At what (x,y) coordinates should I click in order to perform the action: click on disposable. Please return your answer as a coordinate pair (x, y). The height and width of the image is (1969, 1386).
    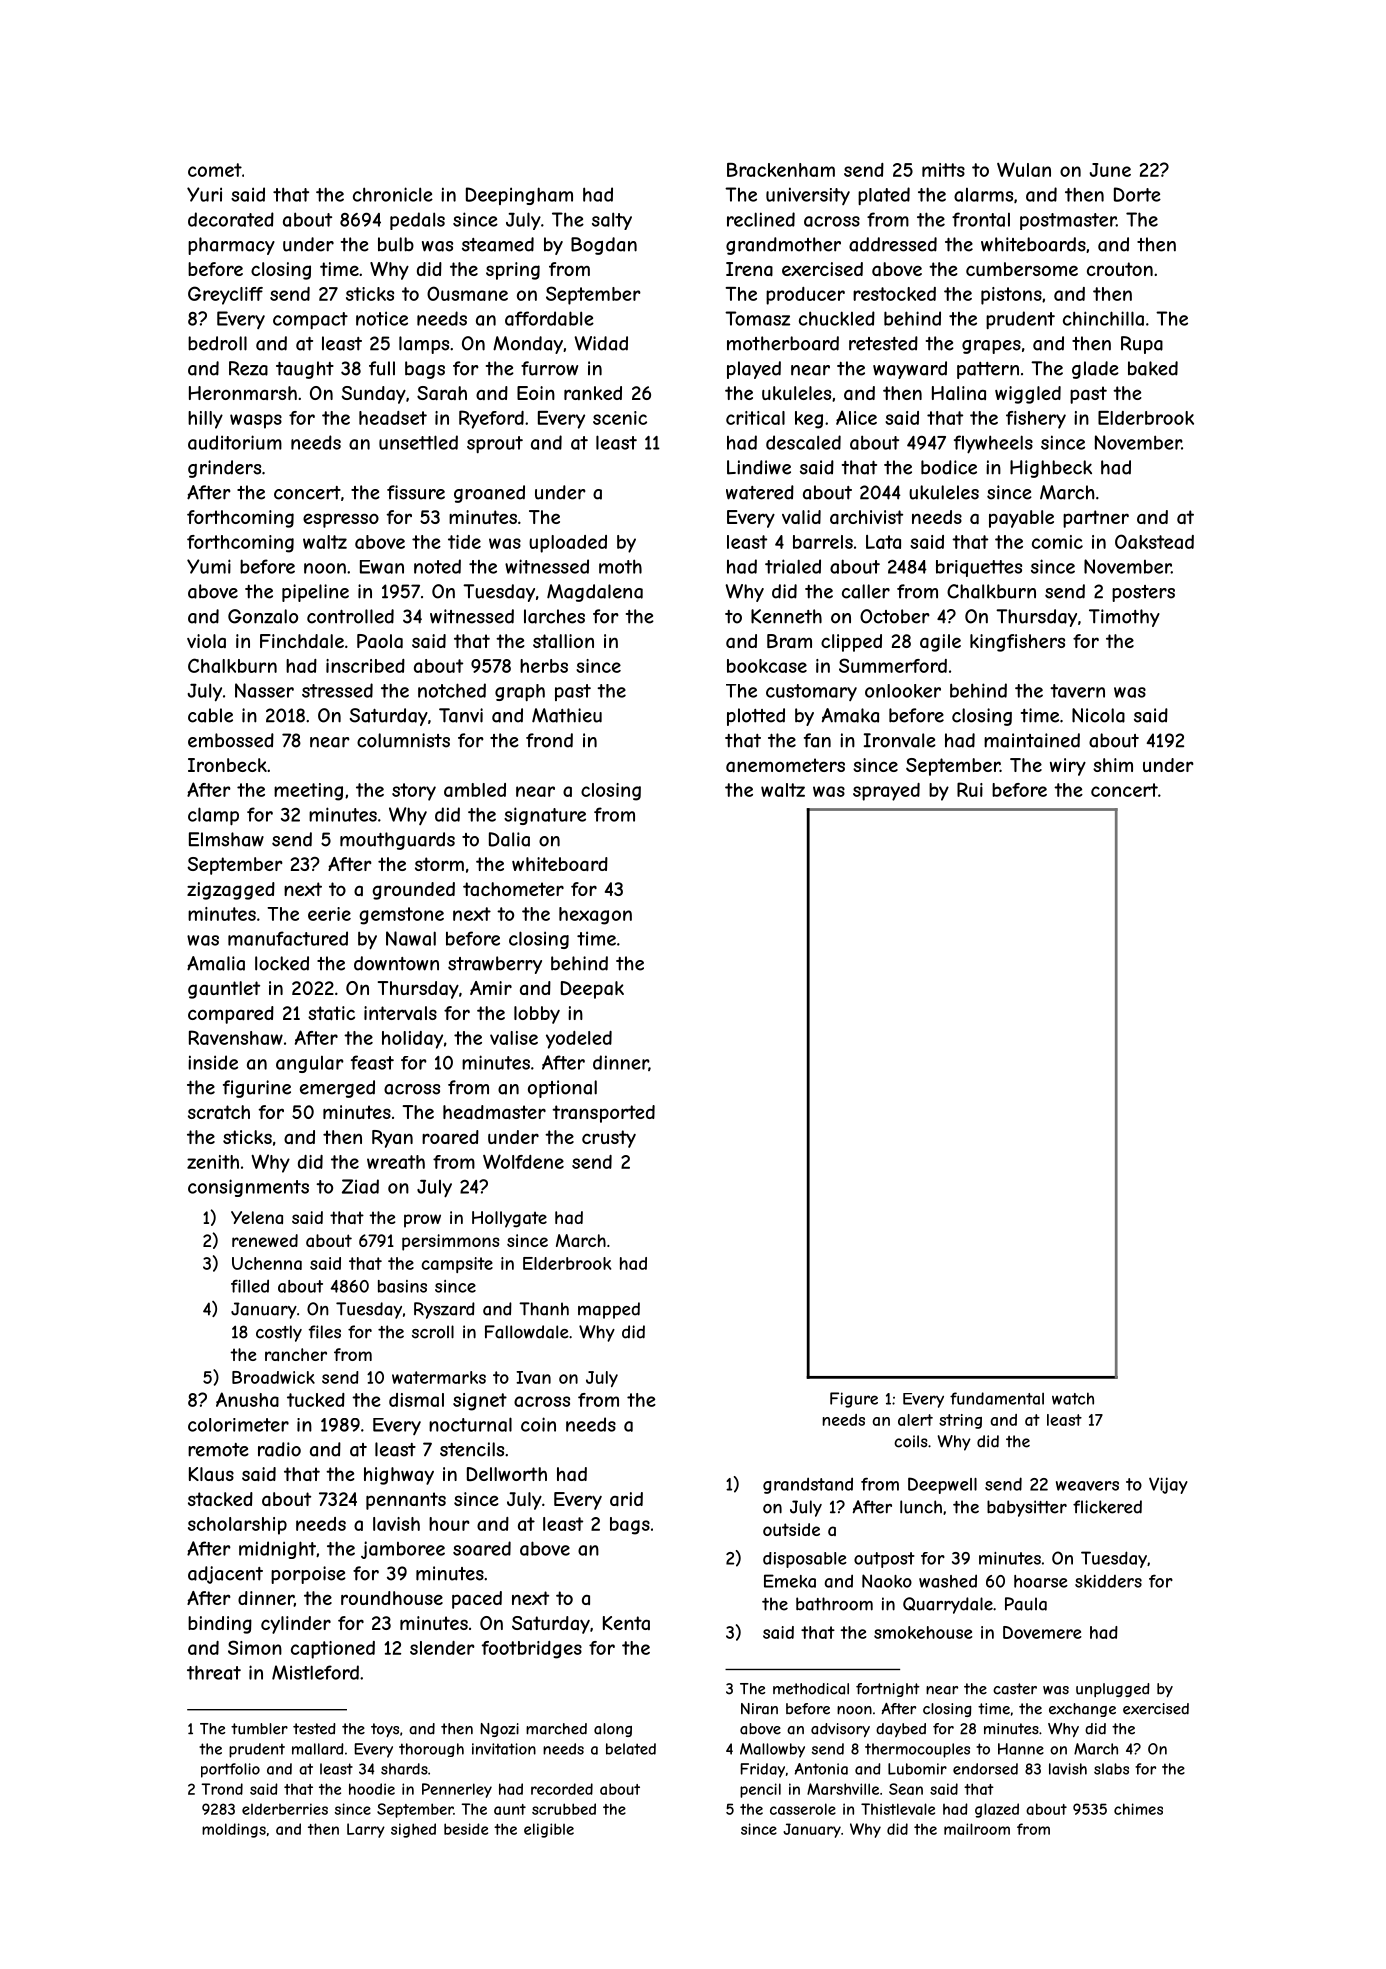
    Looking at the image, I should click on (805, 1560).
